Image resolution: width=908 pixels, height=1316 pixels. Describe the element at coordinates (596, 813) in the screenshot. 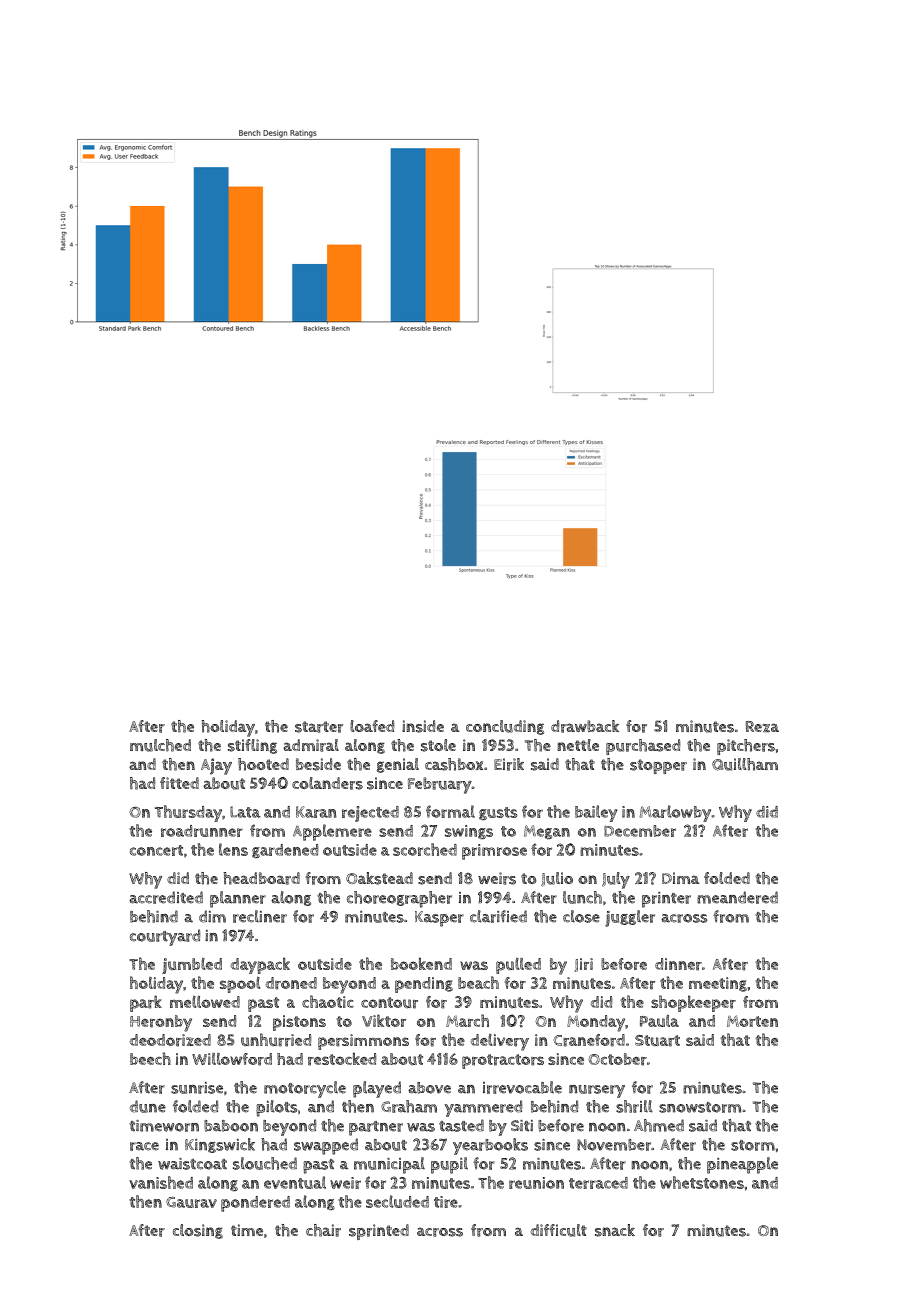

I see `bailey` at that location.
